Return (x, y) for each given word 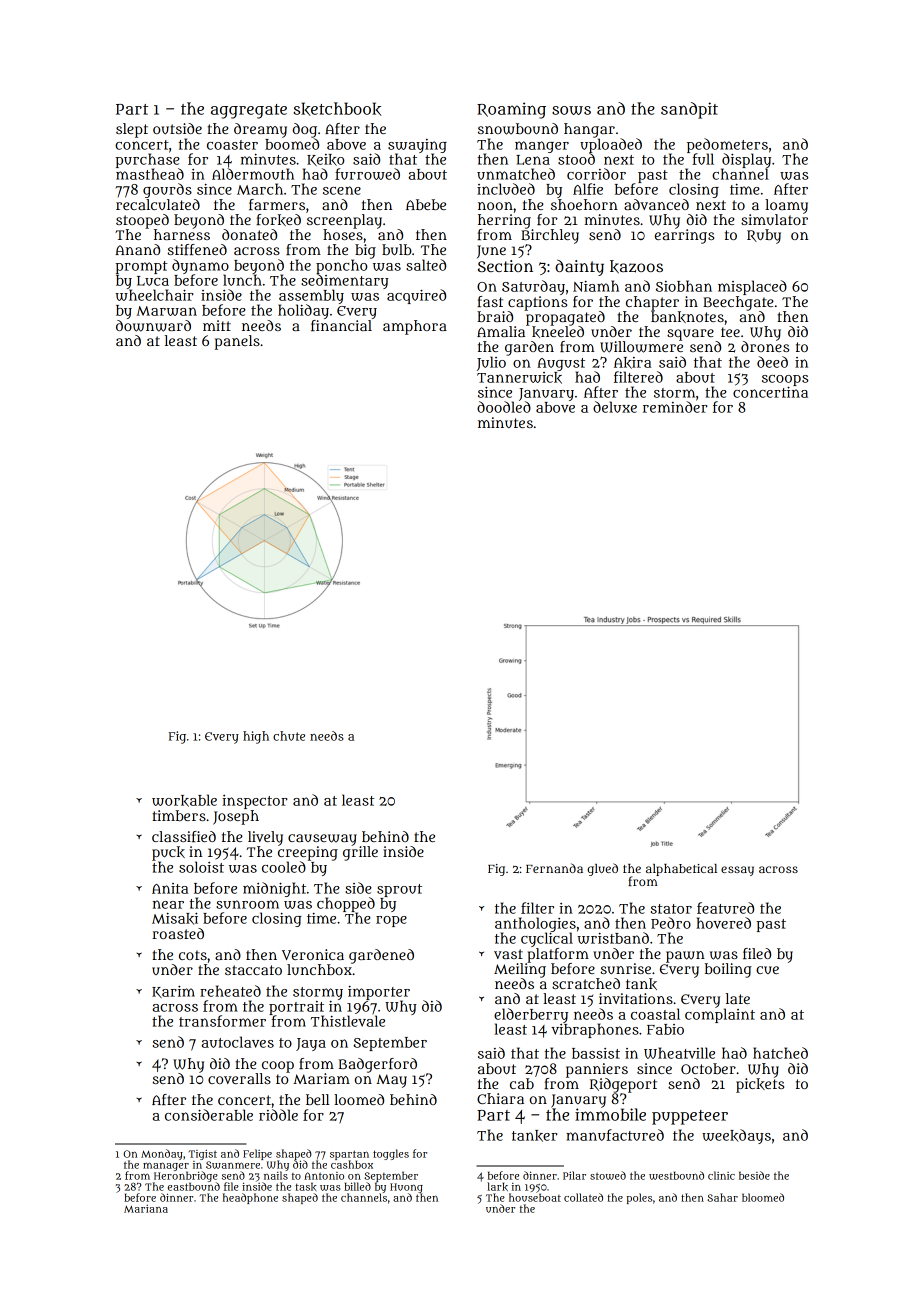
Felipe (257, 1154)
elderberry (531, 1015)
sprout (399, 890)
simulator (774, 219)
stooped (142, 221)
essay (737, 871)
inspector (255, 802)
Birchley (550, 236)
